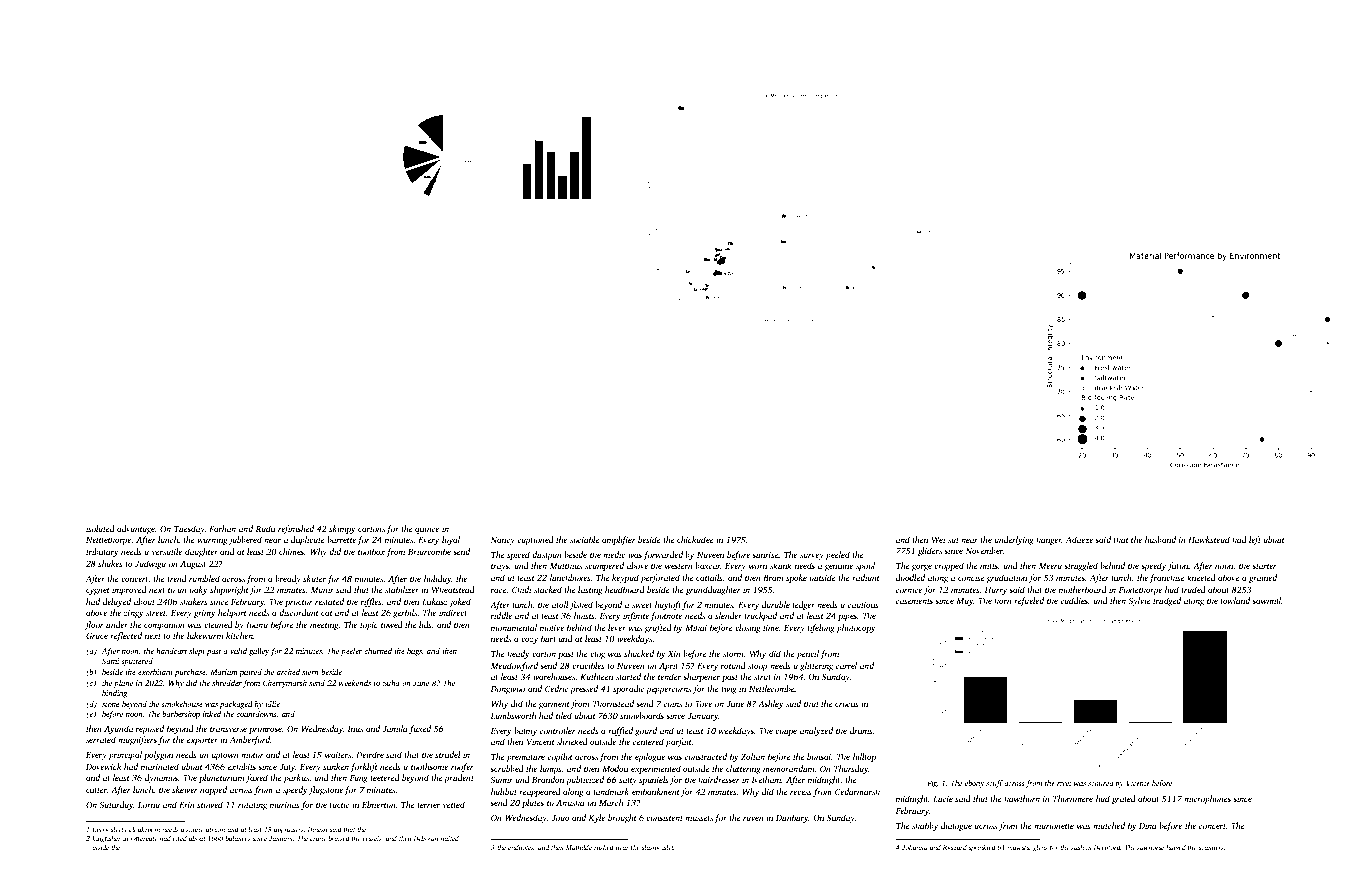 This document has height=887, width=1372. I want to click on inside, so click(100, 847).
